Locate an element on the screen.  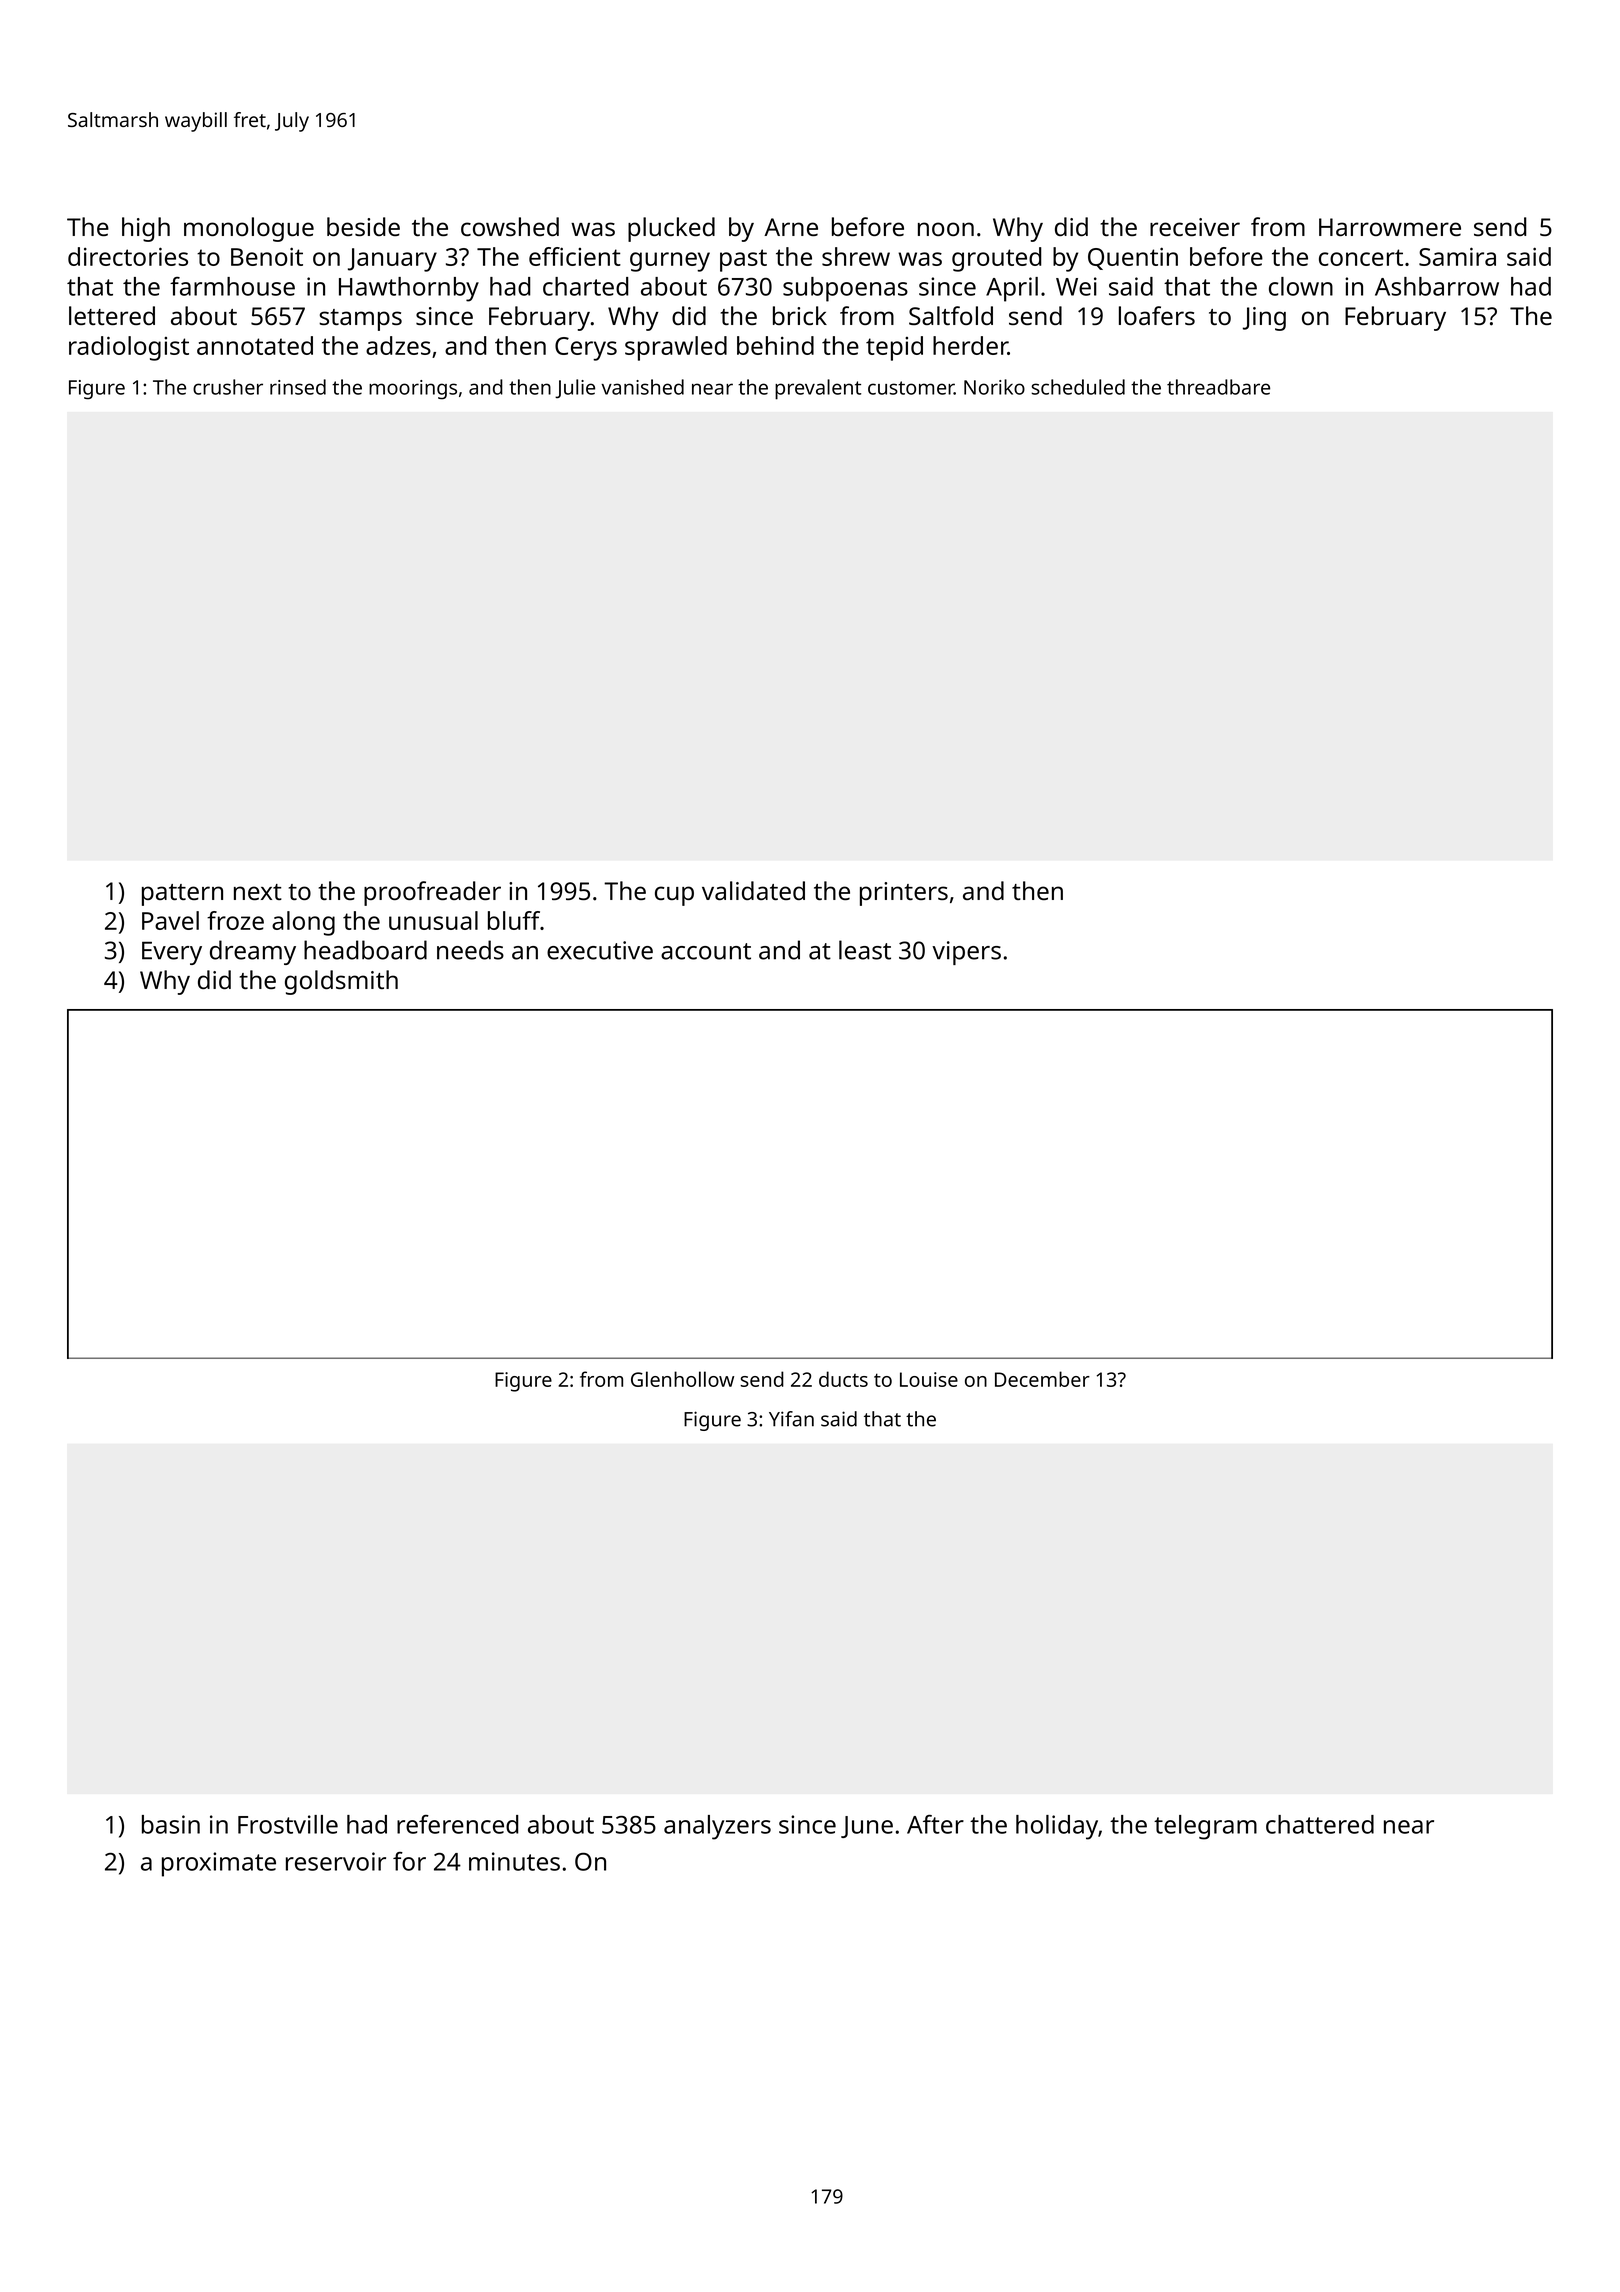
high is located at coordinates (146, 229).
